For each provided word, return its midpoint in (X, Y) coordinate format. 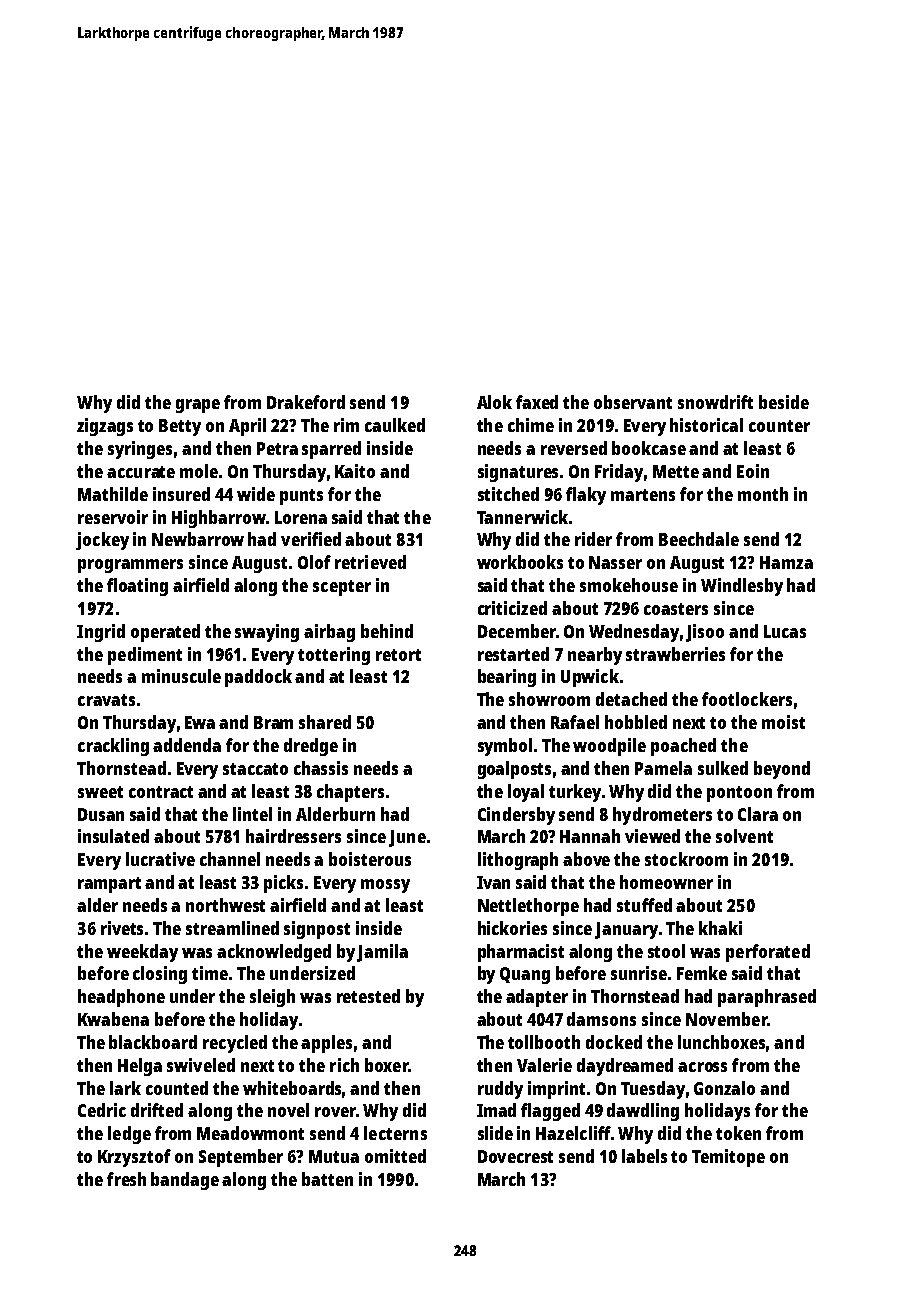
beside (784, 402)
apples (326, 1044)
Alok (494, 402)
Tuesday (653, 1090)
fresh (126, 1179)
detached (631, 699)
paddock (258, 678)
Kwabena (113, 1019)
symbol (505, 747)
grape (198, 406)
